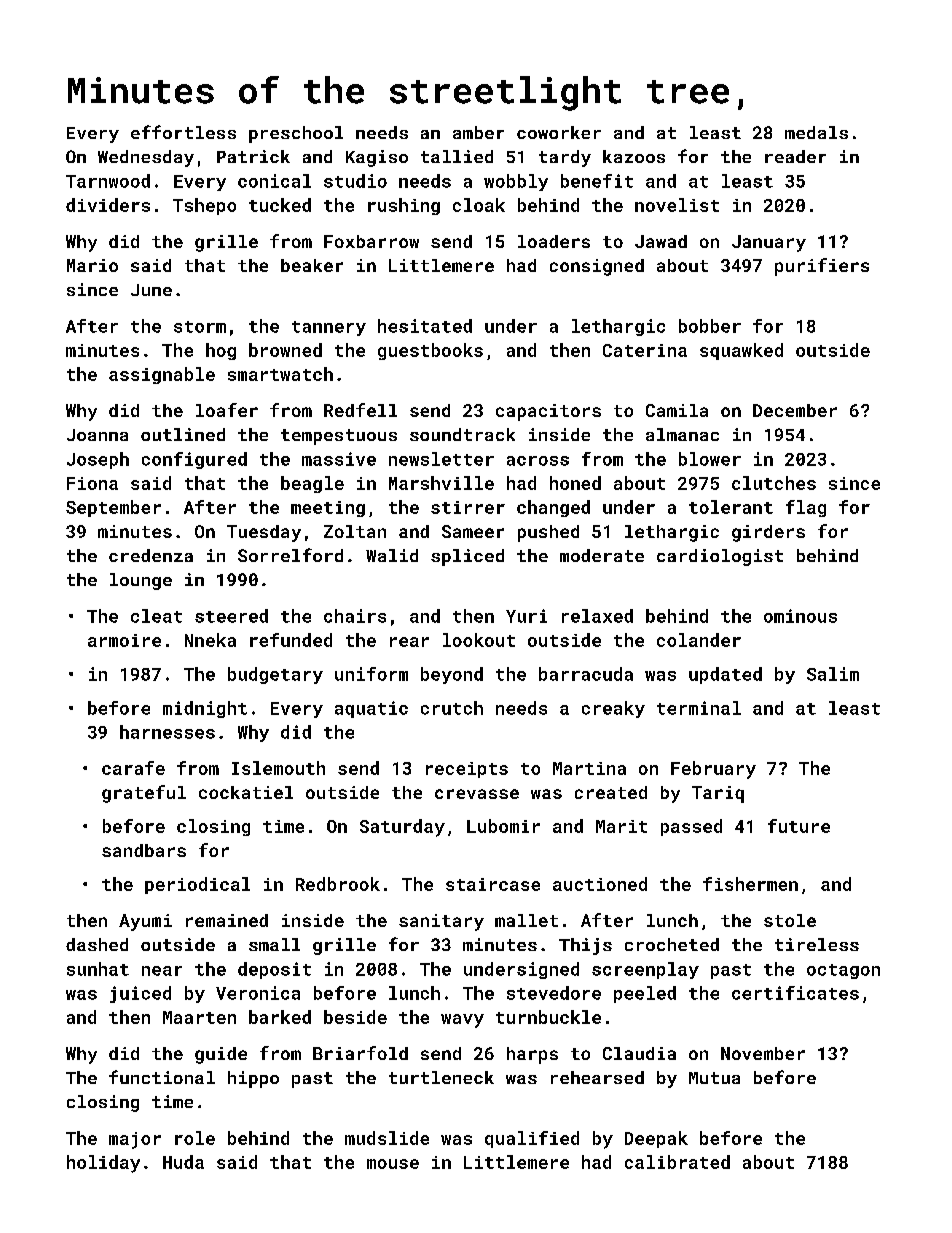 This screenshot has width=952, height=1233. What do you see at coordinates (144, 850) in the screenshot?
I see `sandbars` at bounding box center [144, 850].
